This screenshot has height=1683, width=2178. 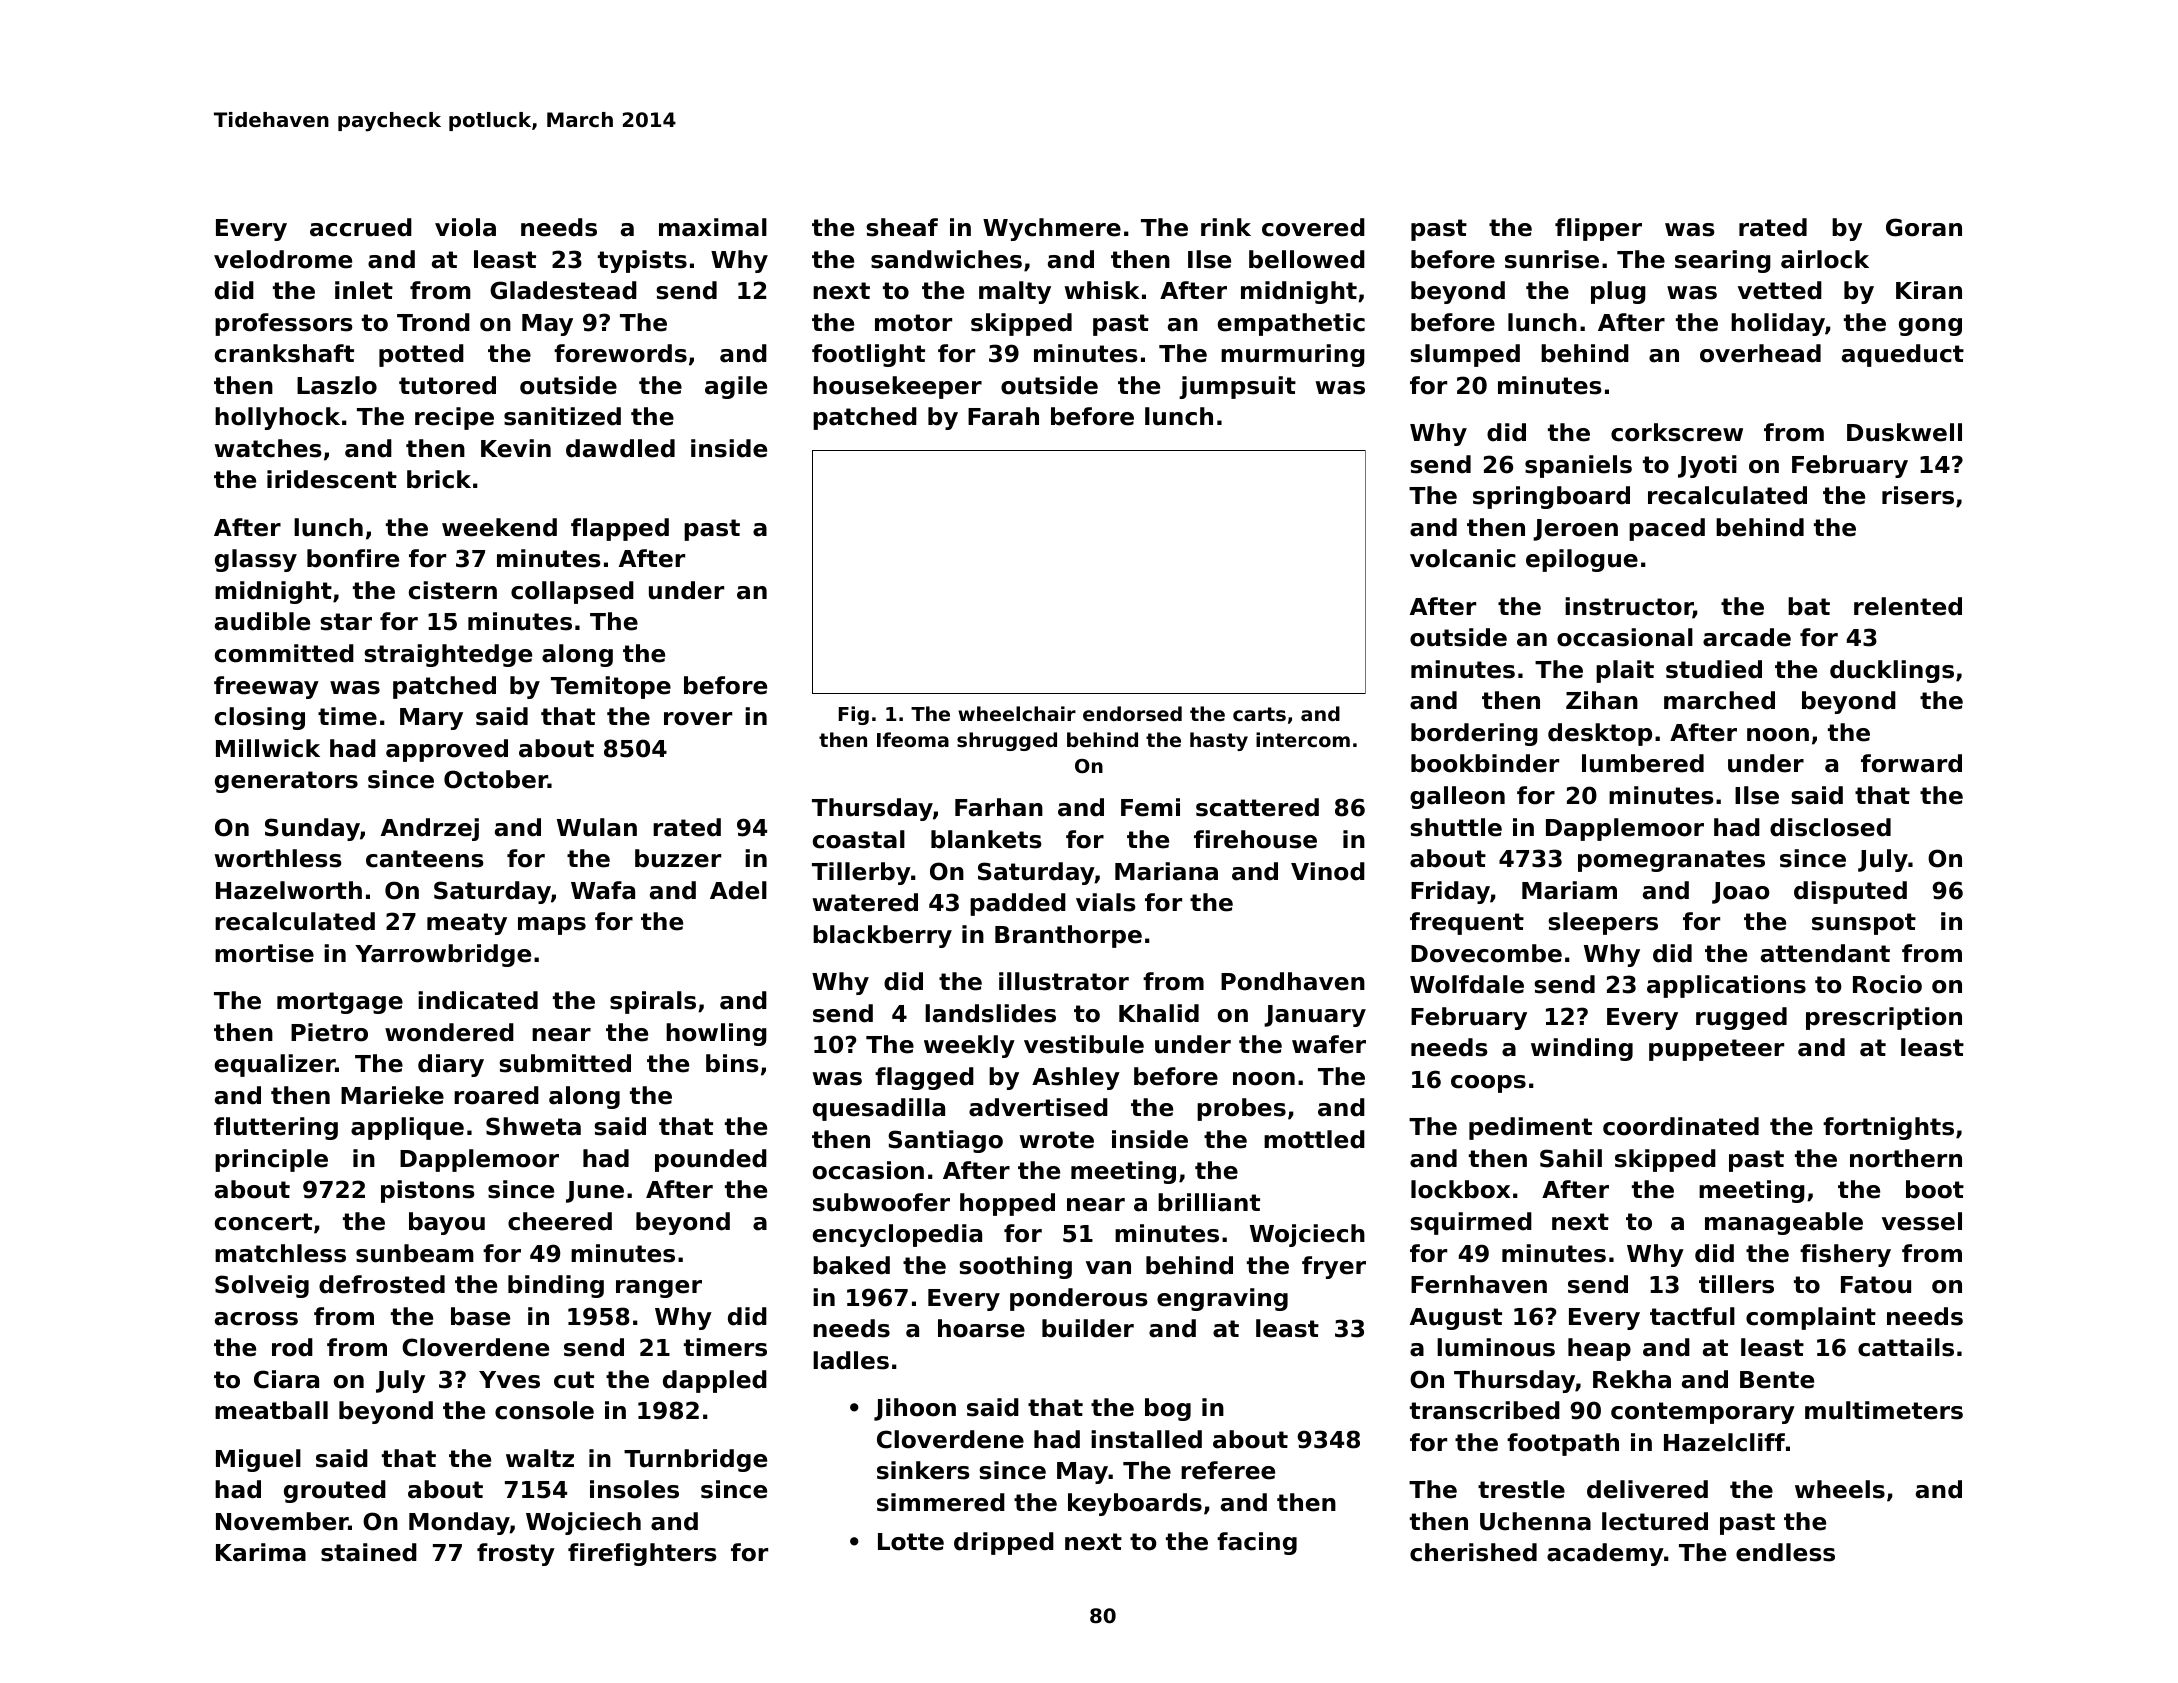 What do you see at coordinates (428, 1191) in the screenshot?
I see `pistons` at bounding box center [428, 1191].
